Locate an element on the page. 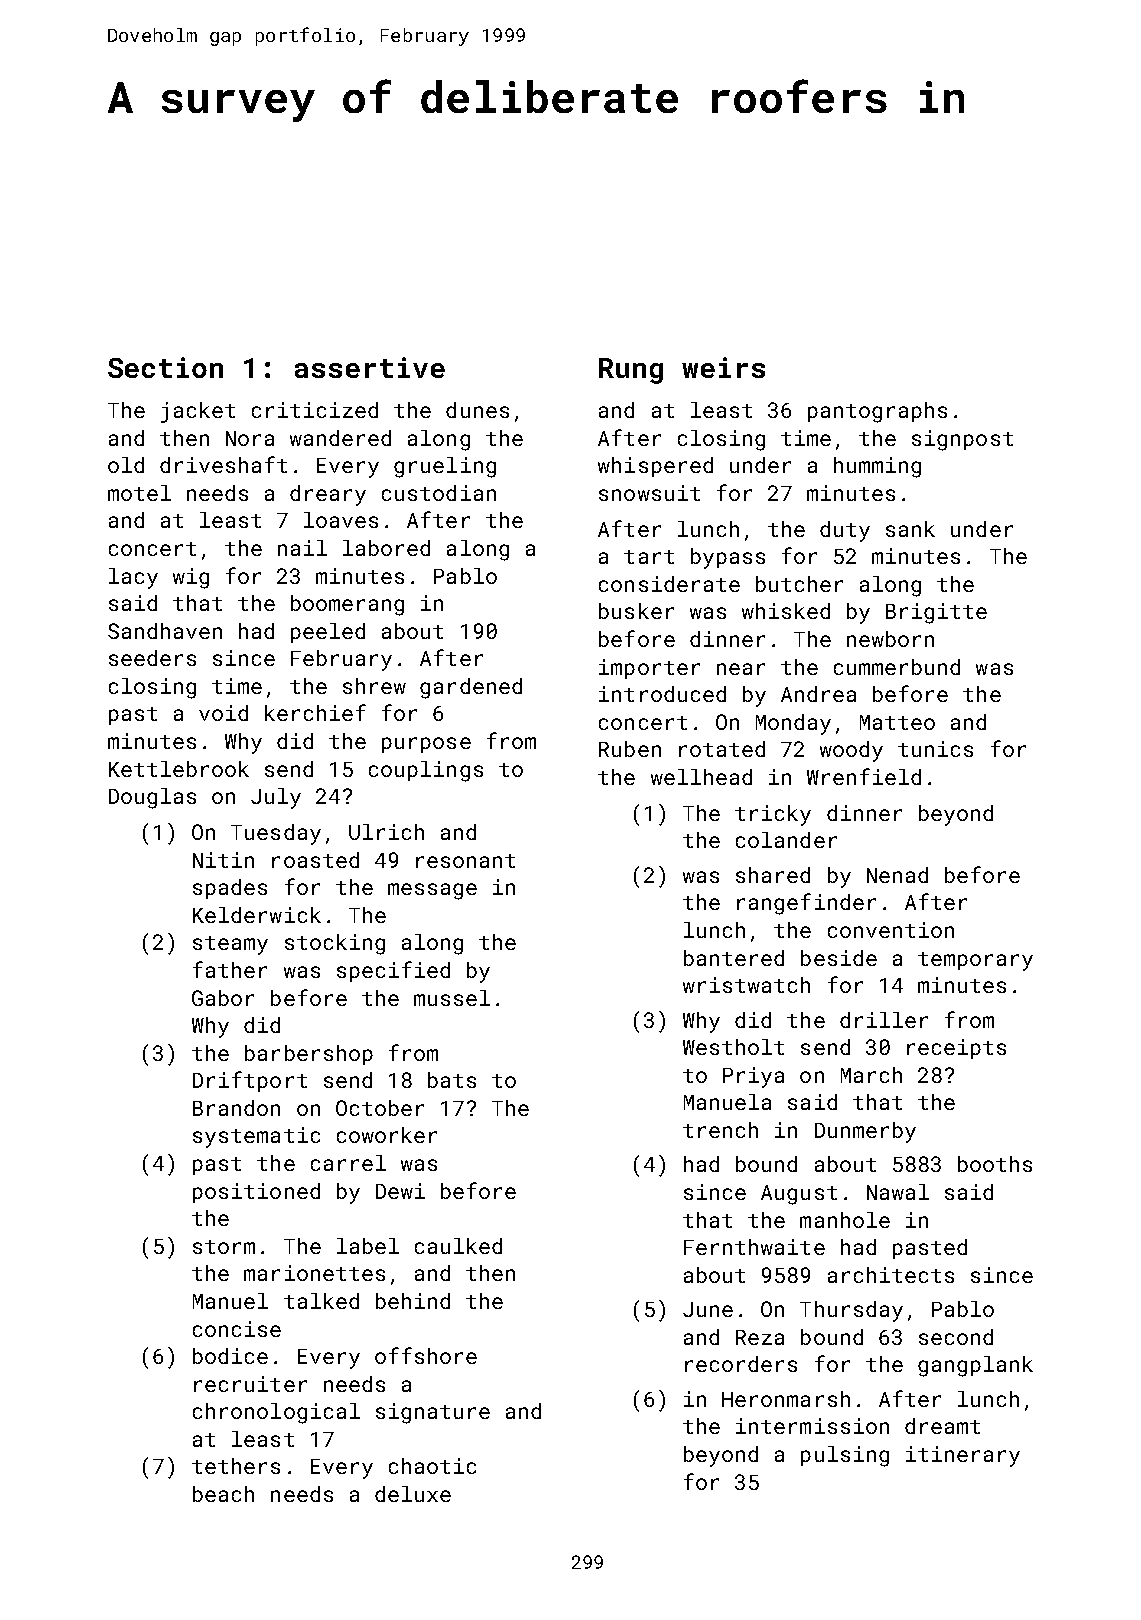  specified is located at coordinates (393, 971).
